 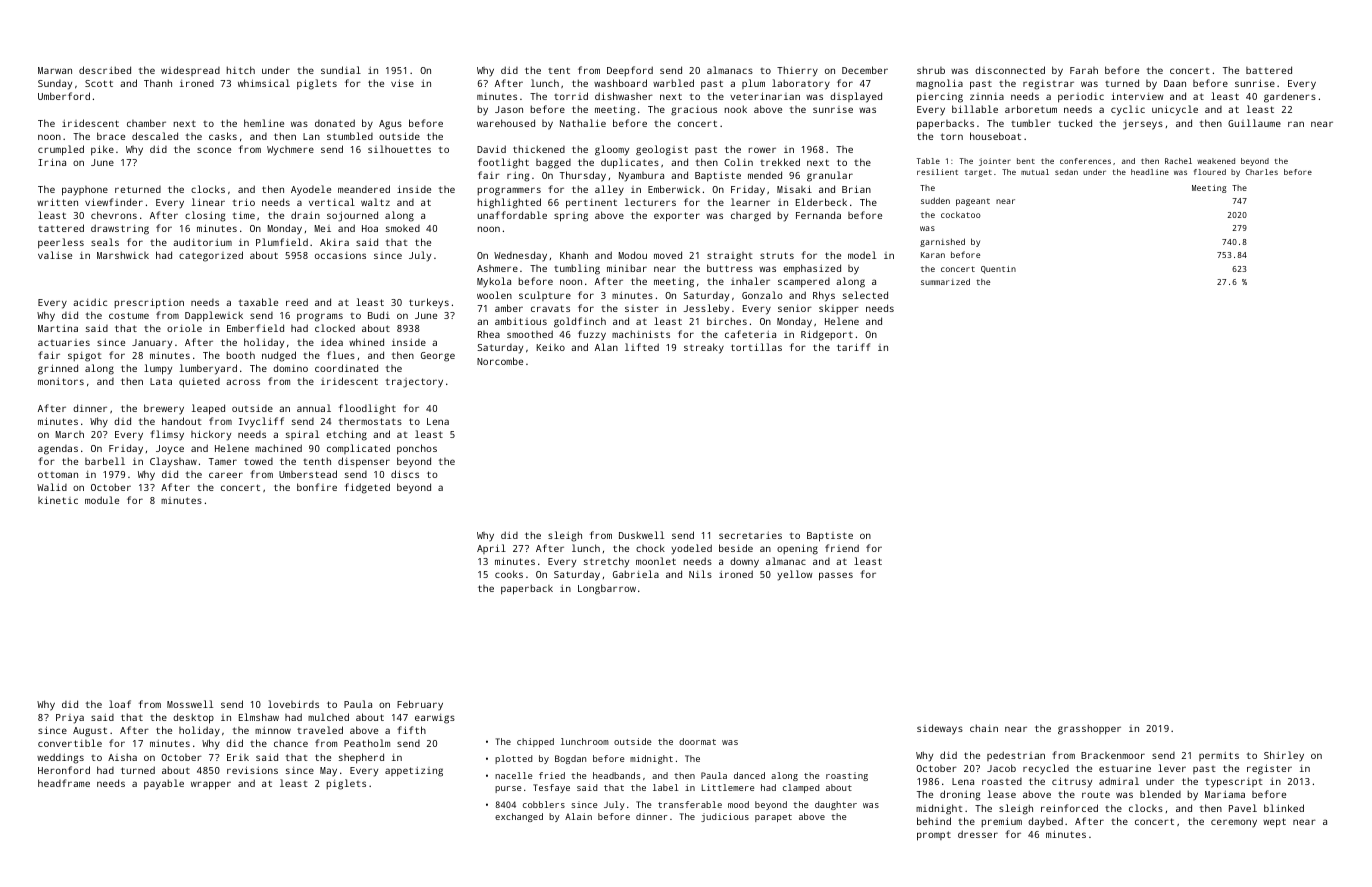 What do you see at coordinates (939, 84) in the screenshot?
I see `magnolia` at bounding box center [939, 84].
